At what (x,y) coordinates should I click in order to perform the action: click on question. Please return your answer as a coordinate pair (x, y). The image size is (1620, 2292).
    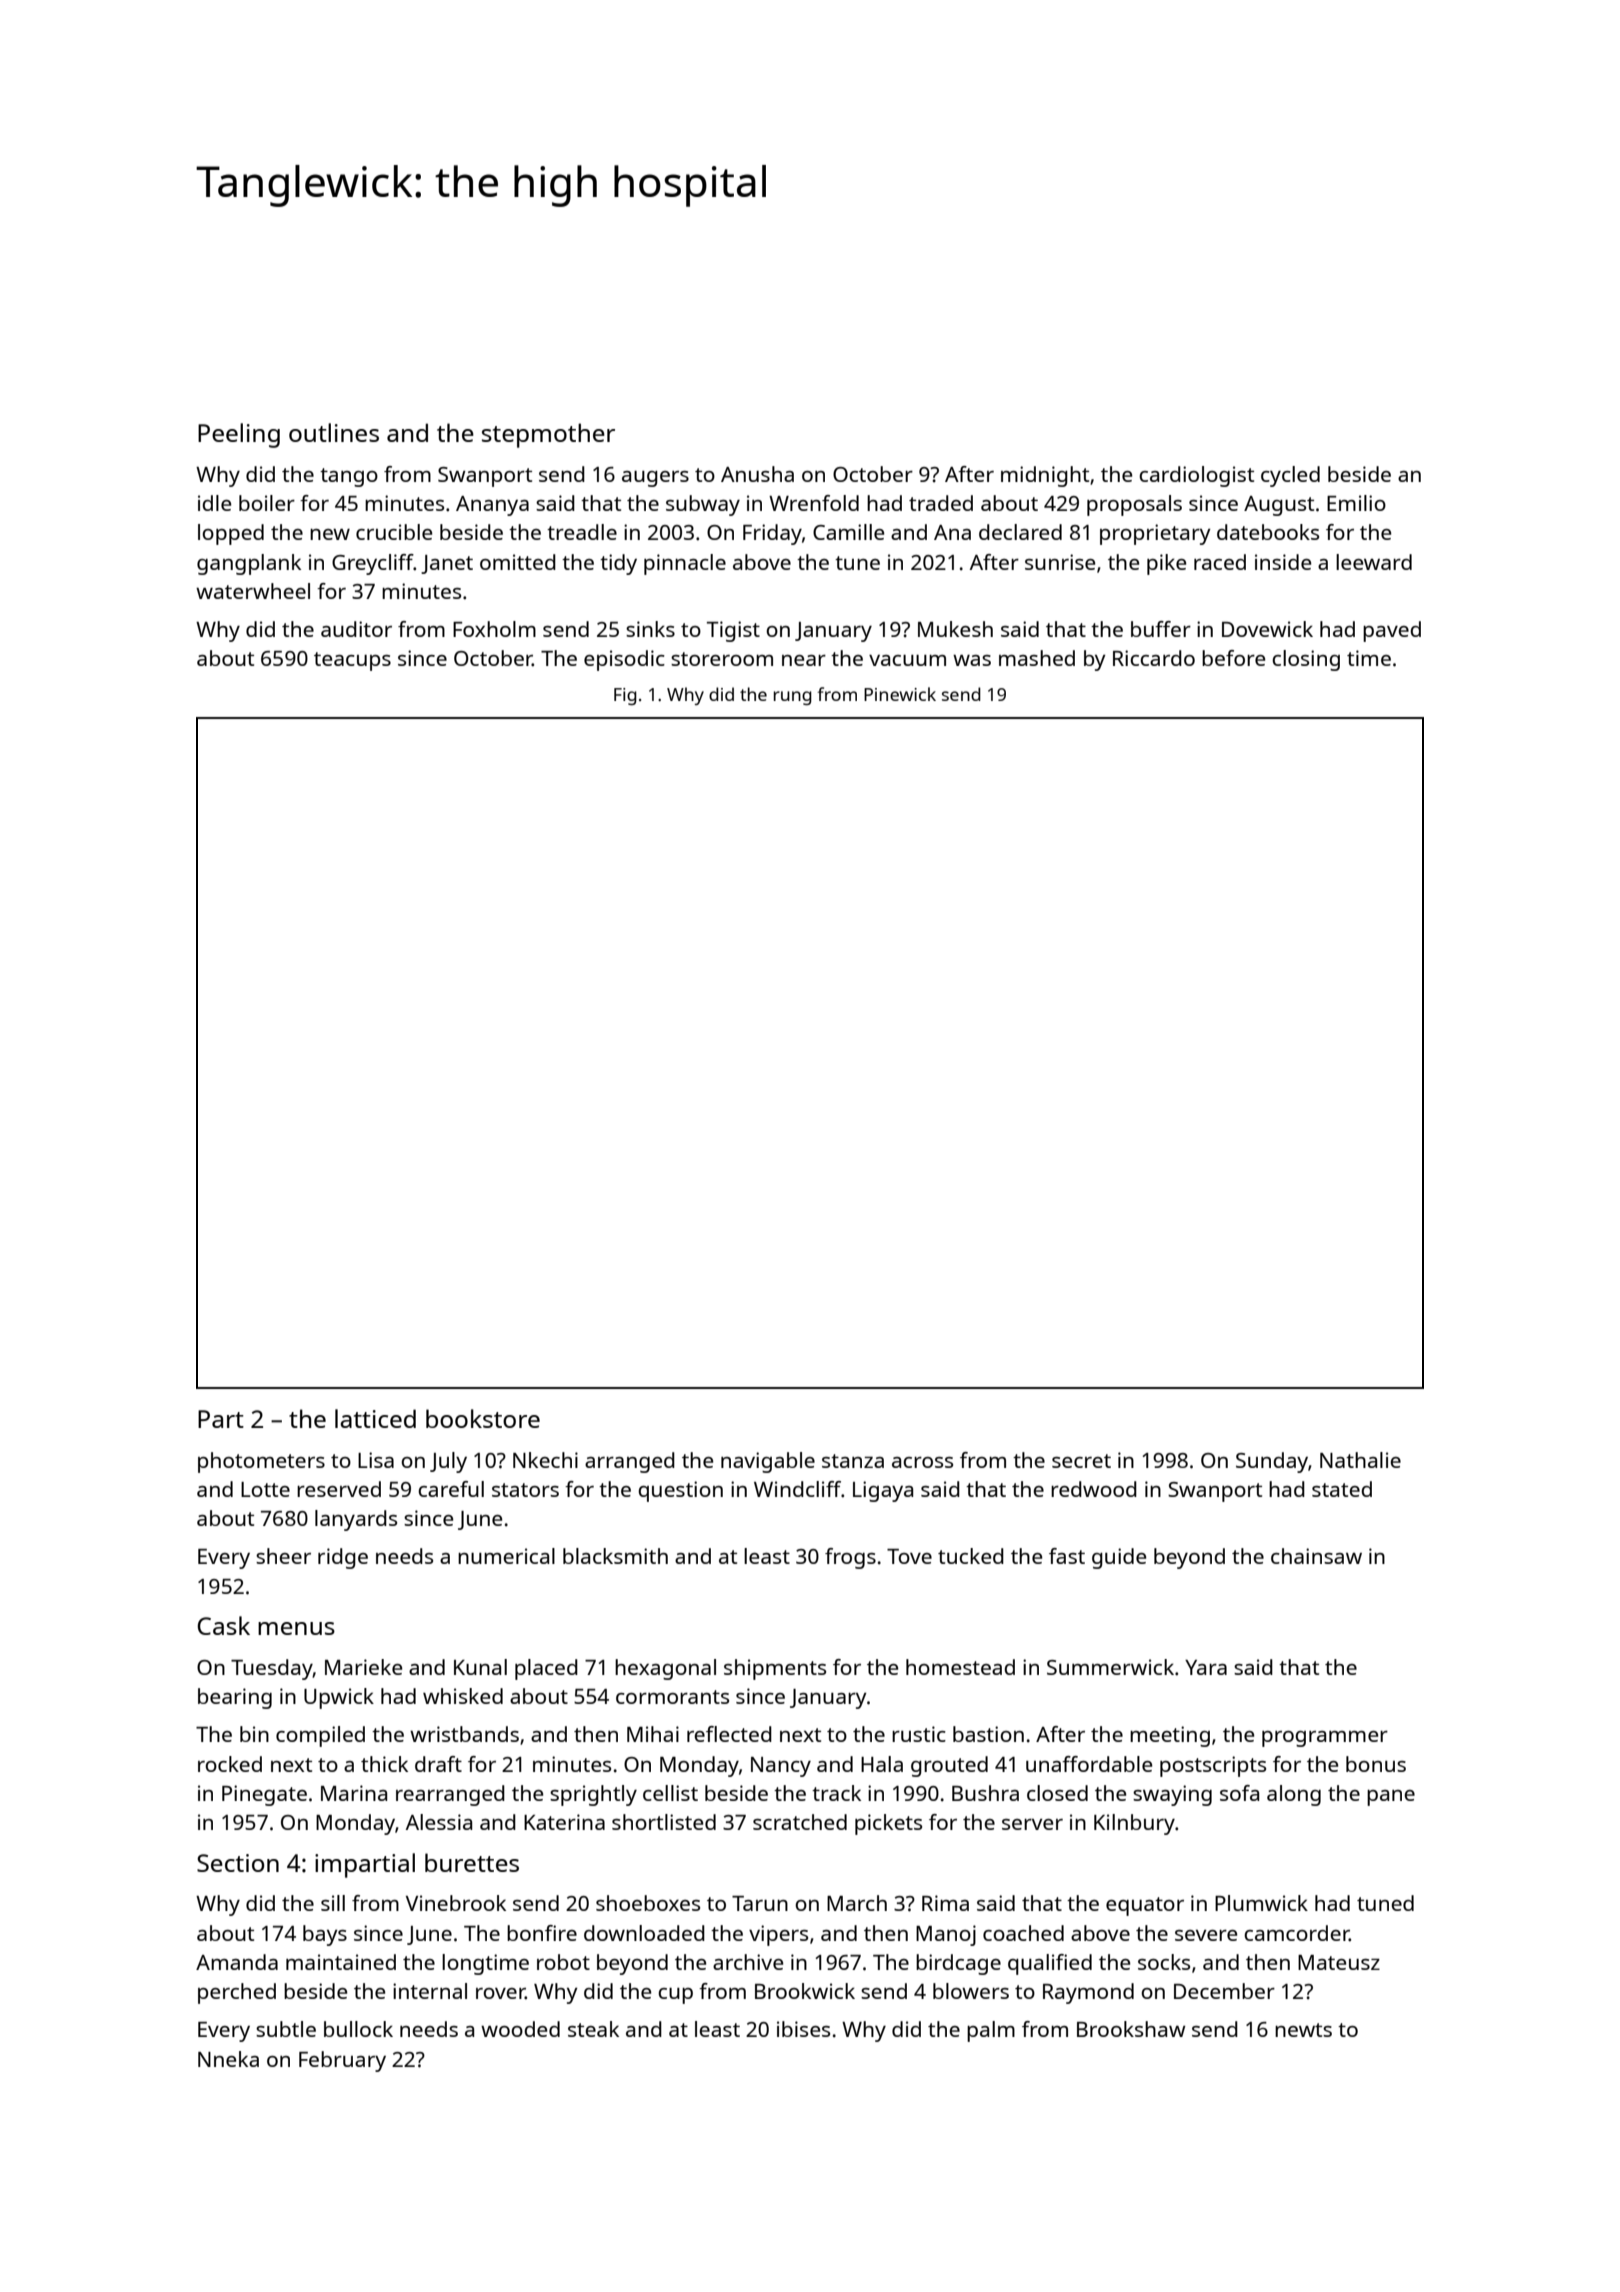
    Looking at the image, I should click on (680, 1491).
